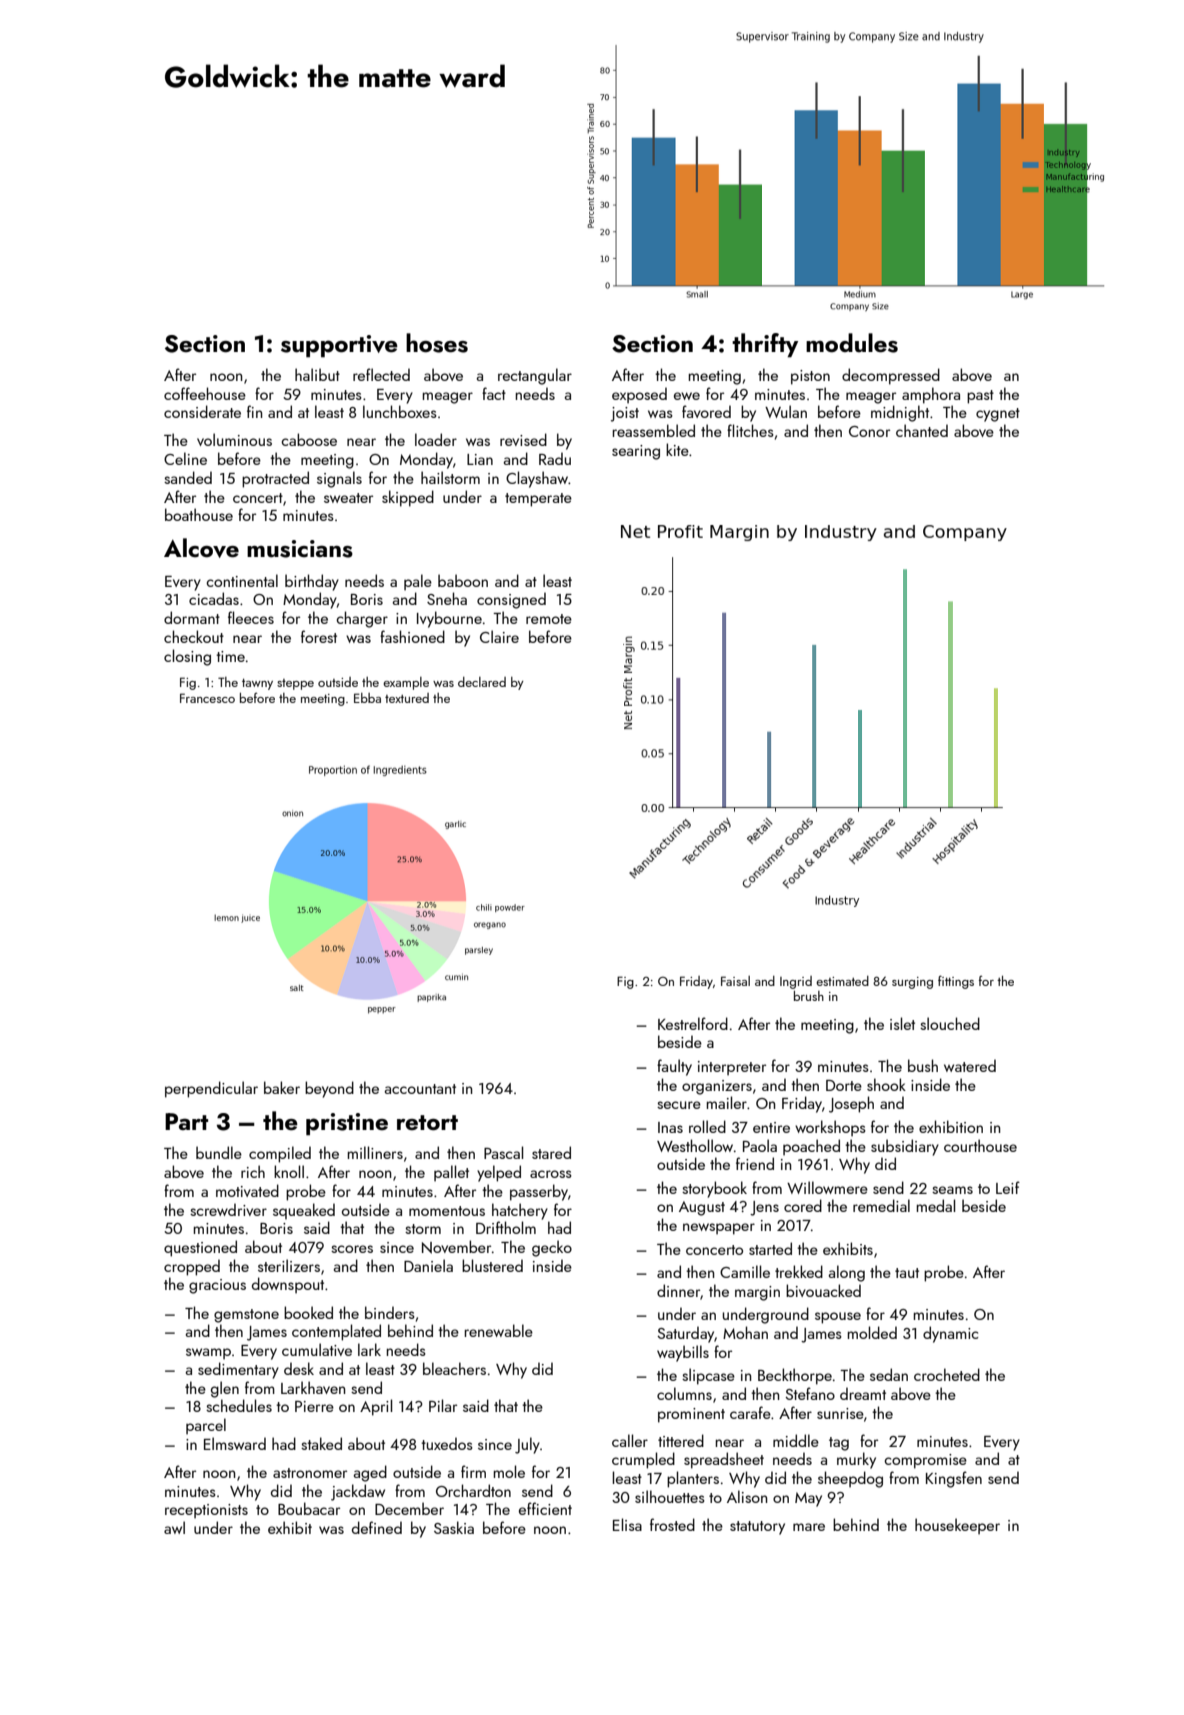  I want to click on remote, so click(549, 619).
